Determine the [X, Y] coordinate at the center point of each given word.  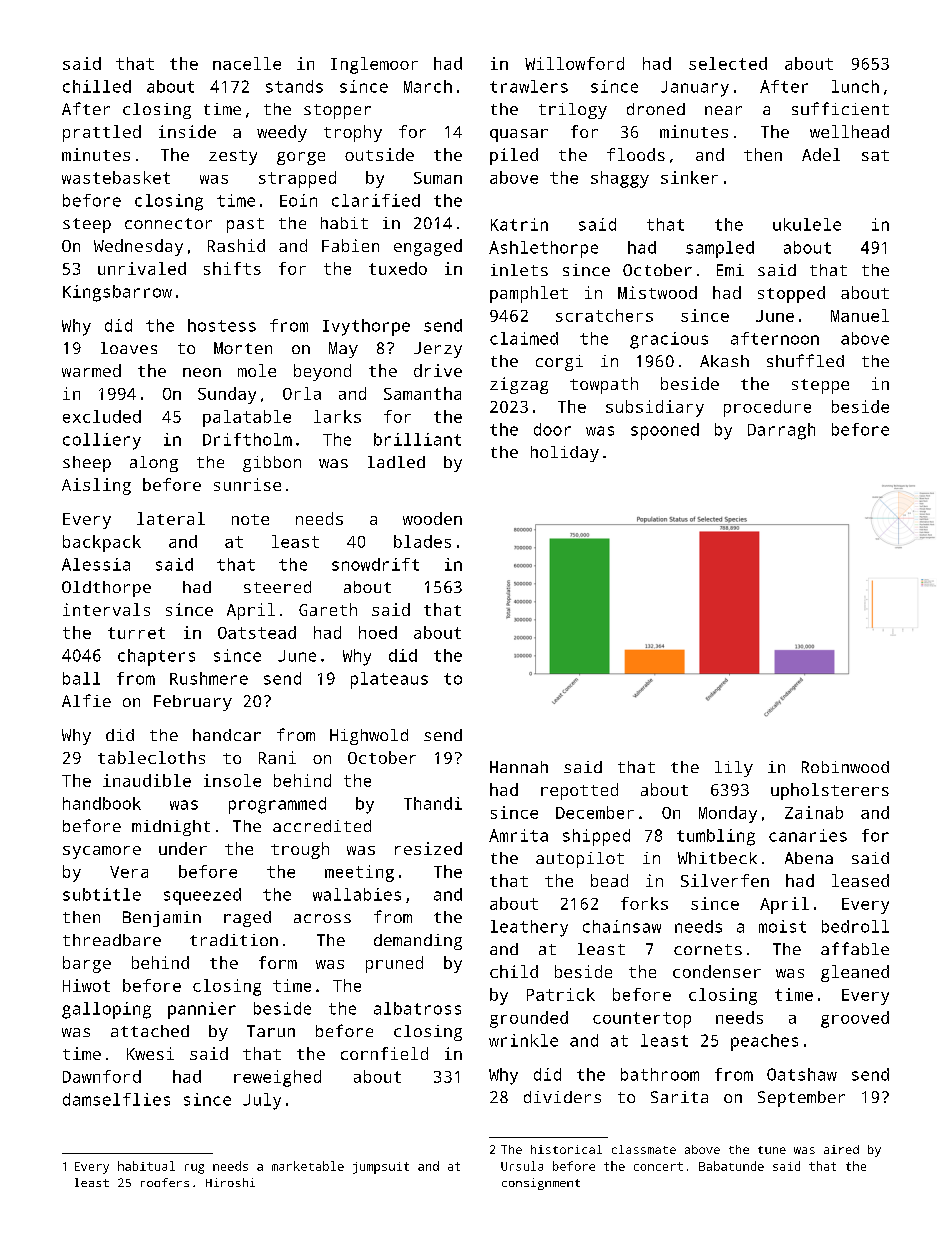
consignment [541, 1184]
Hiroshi [230, 1182]
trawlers [529, 86]
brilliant [417, 439]
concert [658, 1166]
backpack [102, 543]
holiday [565, 454]
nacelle [247, 63]
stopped [791, 294]
